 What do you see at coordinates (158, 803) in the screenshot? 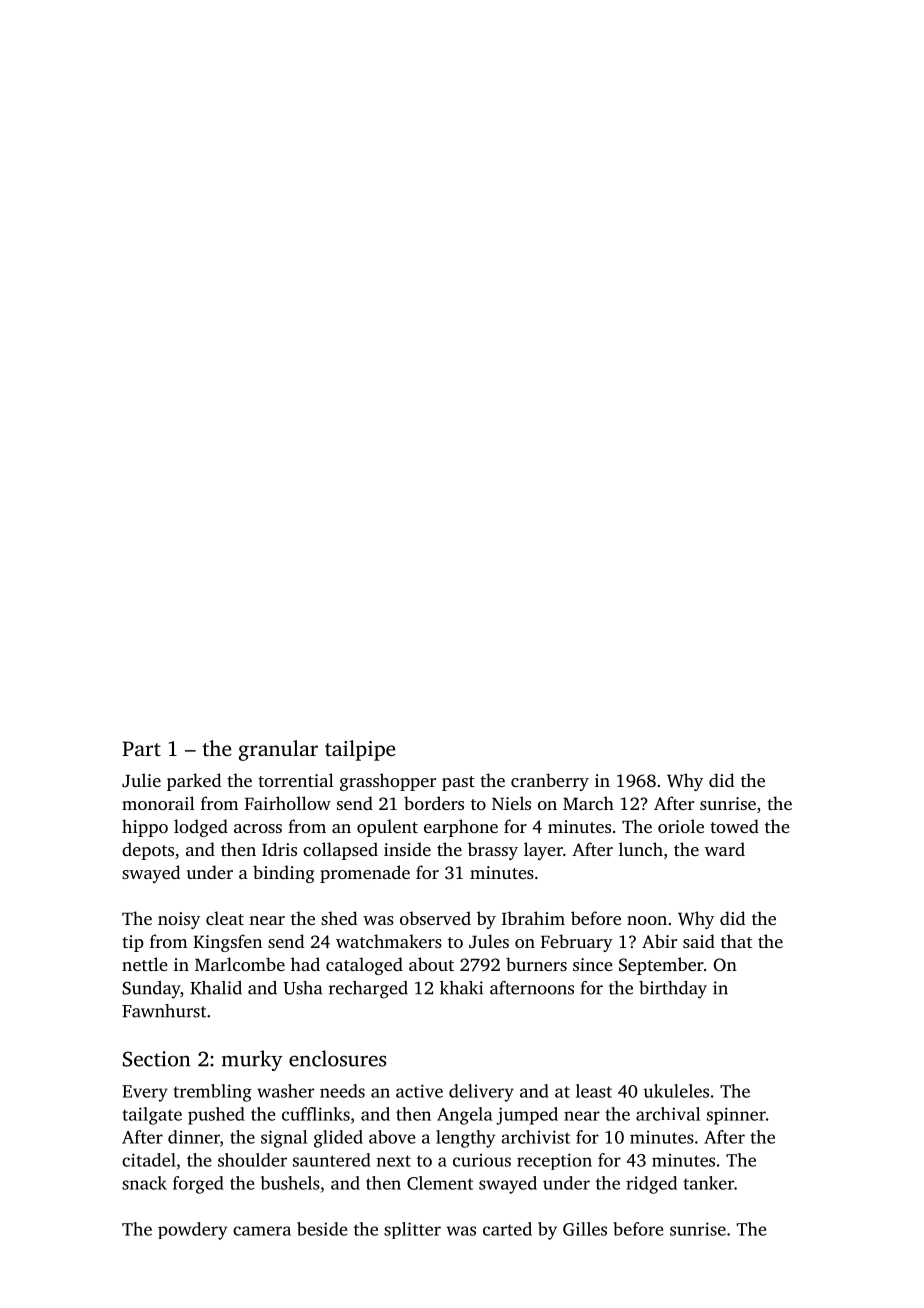
I see `monorail` at bounding box center [158, 803].
